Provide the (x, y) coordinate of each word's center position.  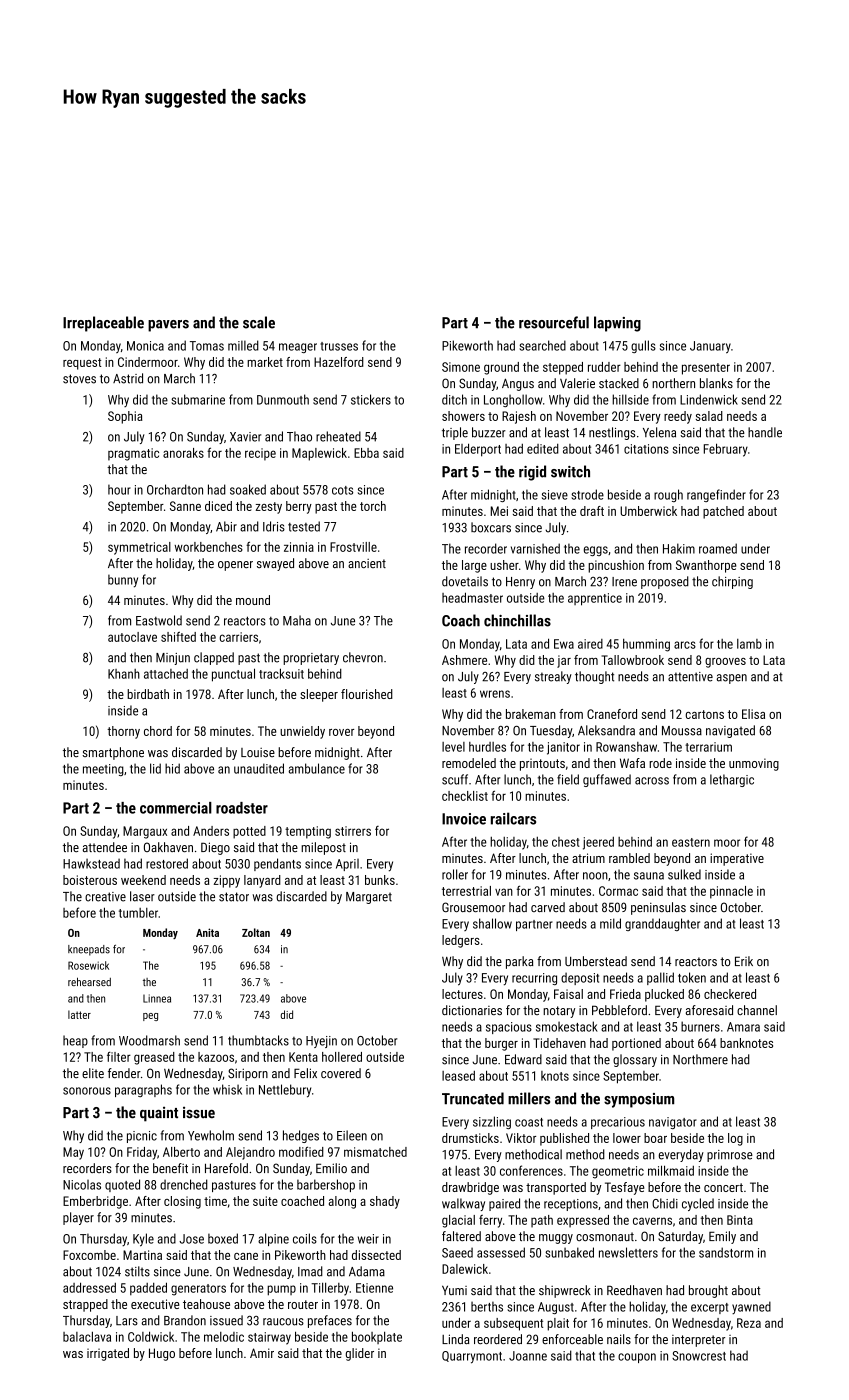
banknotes (746, 1043)
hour (119, 489)
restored (167, 863)
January (710, 347)
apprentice (595, 599)
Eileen (352, 1135)
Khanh (124, 674)
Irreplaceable (103, 324)
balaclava (87, 1336)
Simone (461, 367)
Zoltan (256, 932)
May (73, 1153)
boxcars (491, 527)
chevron (363, 657)
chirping (732, 582)
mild (610, 923)
